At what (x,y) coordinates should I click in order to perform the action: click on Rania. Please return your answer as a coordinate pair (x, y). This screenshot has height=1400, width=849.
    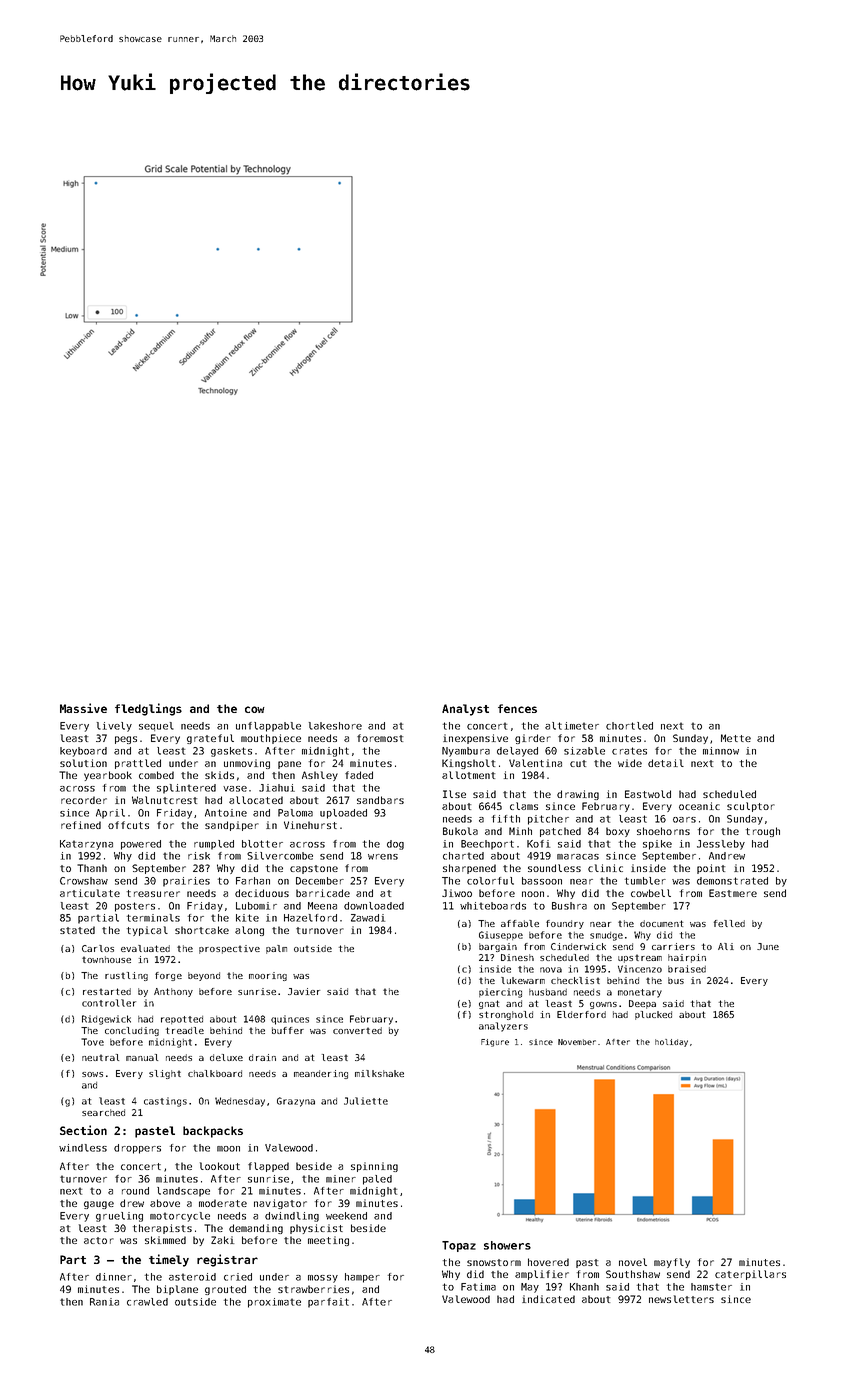
    Looking at the image, I should click on (104, 1302).
